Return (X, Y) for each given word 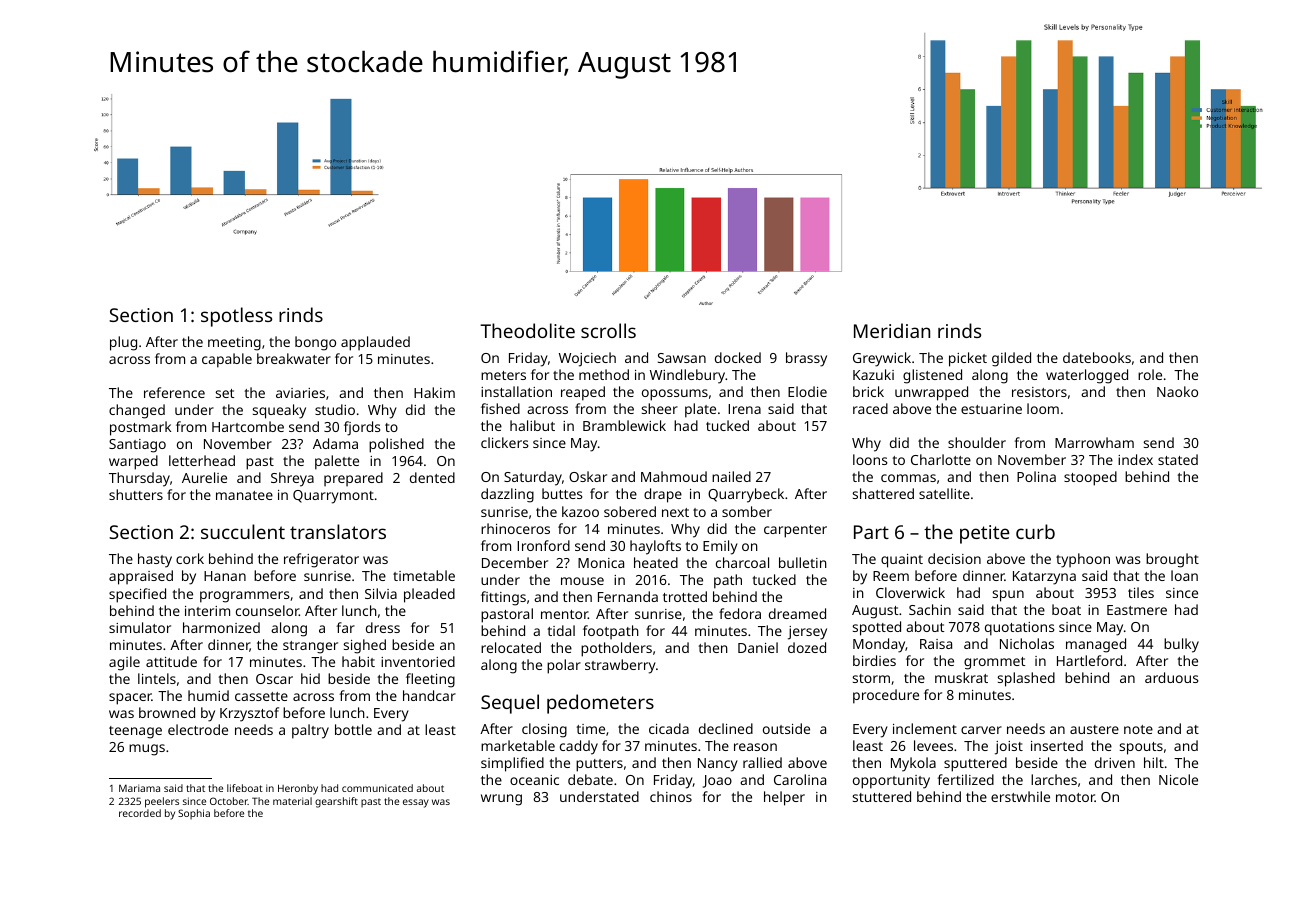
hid (310, 678)
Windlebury (687, 376)
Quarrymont (333, 497)
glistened (932, 376)
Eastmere (1137, 610)
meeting (234, 344)
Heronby (298, 789)
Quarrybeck (746, 495)
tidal (561, 630)
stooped (1090, 478)
